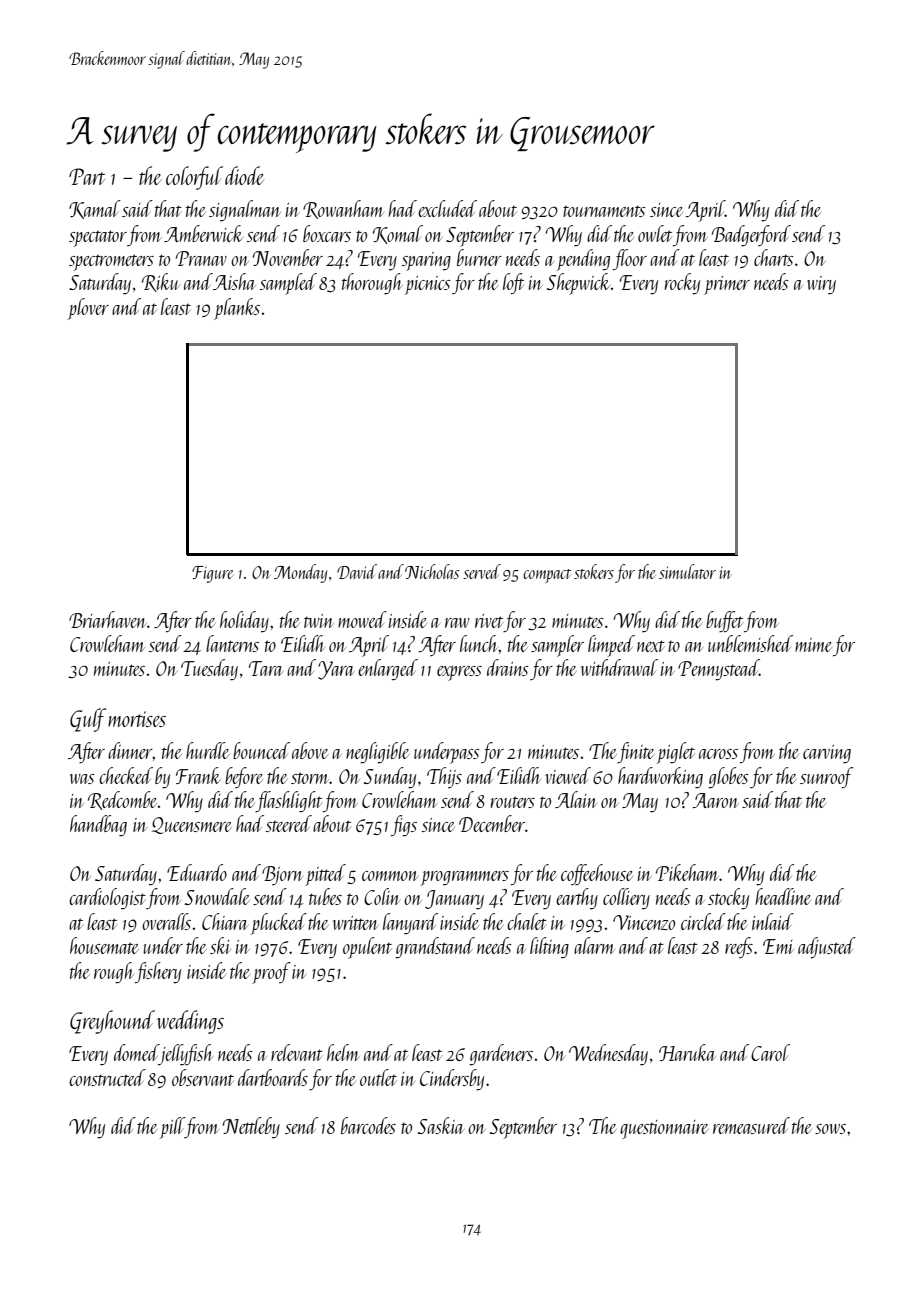  I want to click on was, so click(82, 779).
